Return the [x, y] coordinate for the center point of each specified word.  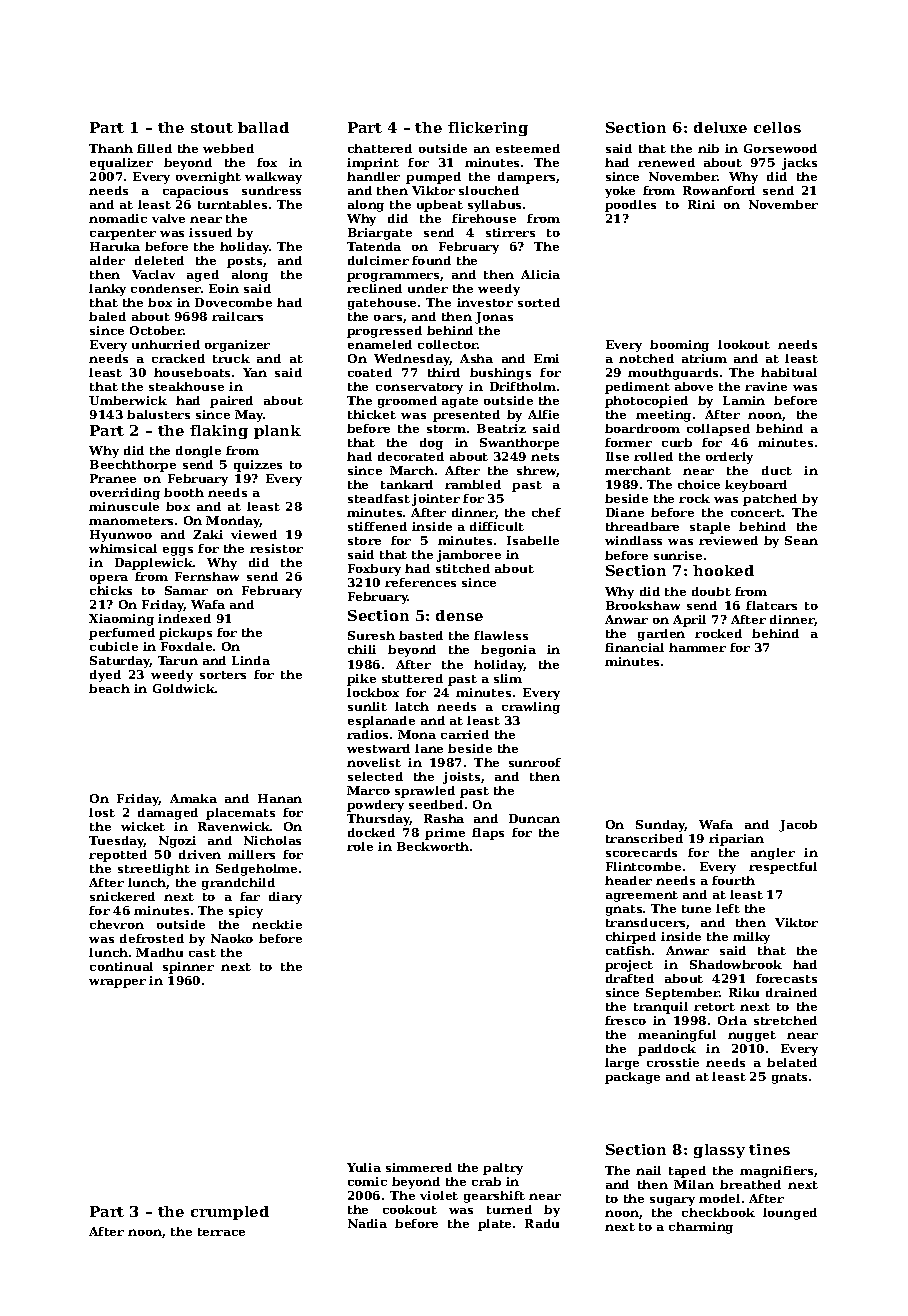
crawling [531, 708]
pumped [433, 178]
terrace [221, 1232]
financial [634, 647]
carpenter [123, 234]
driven [200, 854]
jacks [799, 164]
